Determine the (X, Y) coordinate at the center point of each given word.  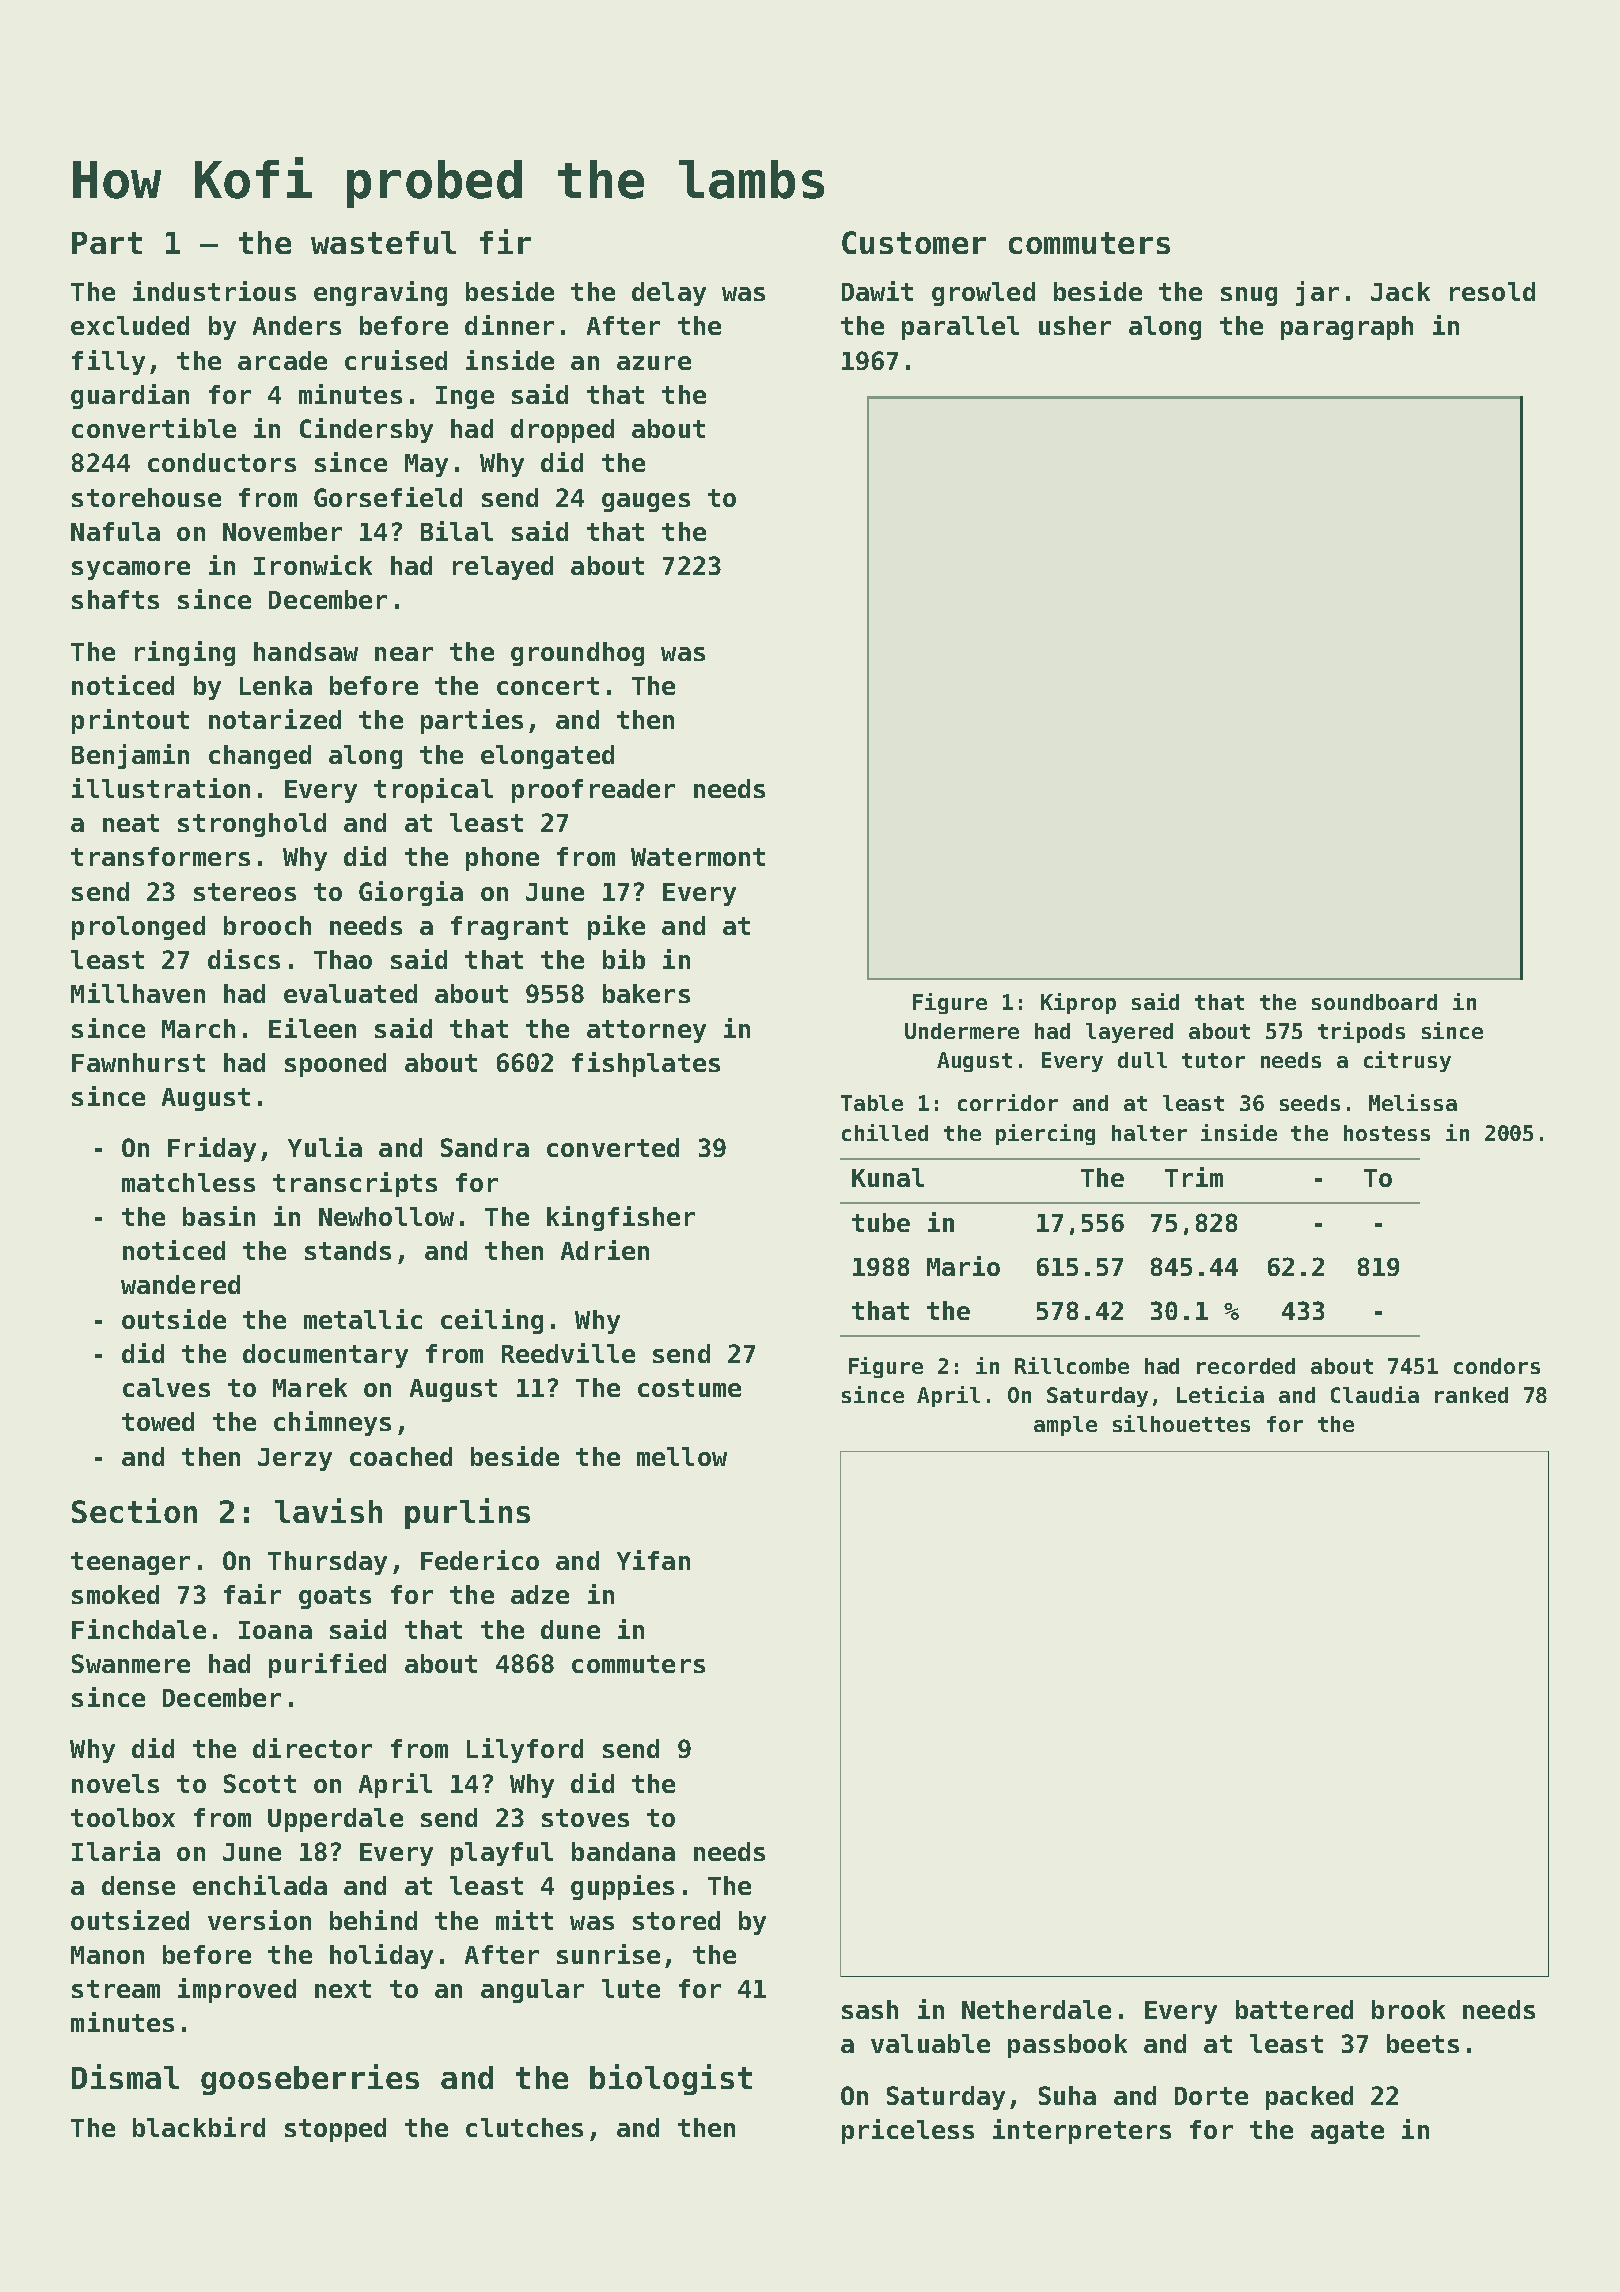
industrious (214, 291)
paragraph (1347, 328)
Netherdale (1036, 2009)
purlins (467, 1513)
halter (1149, 1133)
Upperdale (335, 1820)
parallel (960, 328)
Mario (963, 1266)
